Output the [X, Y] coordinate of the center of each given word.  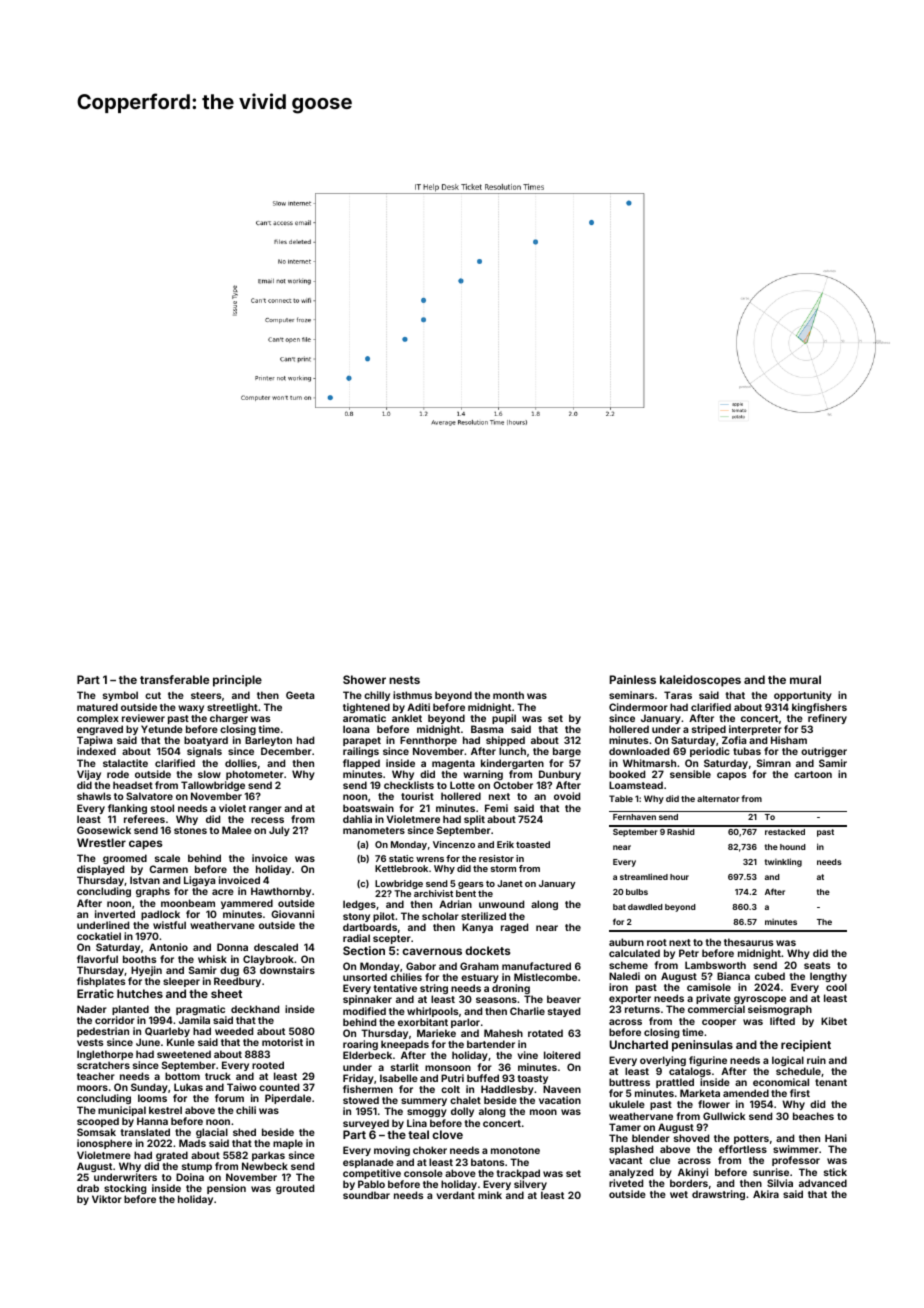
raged [514, 928]
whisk [212, 959]
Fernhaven [634, 817]
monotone [515, 1150]
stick [835, 1172]
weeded [234, 1031]
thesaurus [748, 942]
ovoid [567, 796]
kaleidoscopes [700, 681]
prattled [675, 1083]
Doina [190, 1177]
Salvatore [149, 796]
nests [404, 680]
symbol [120, 696]
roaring [360, 1046]
